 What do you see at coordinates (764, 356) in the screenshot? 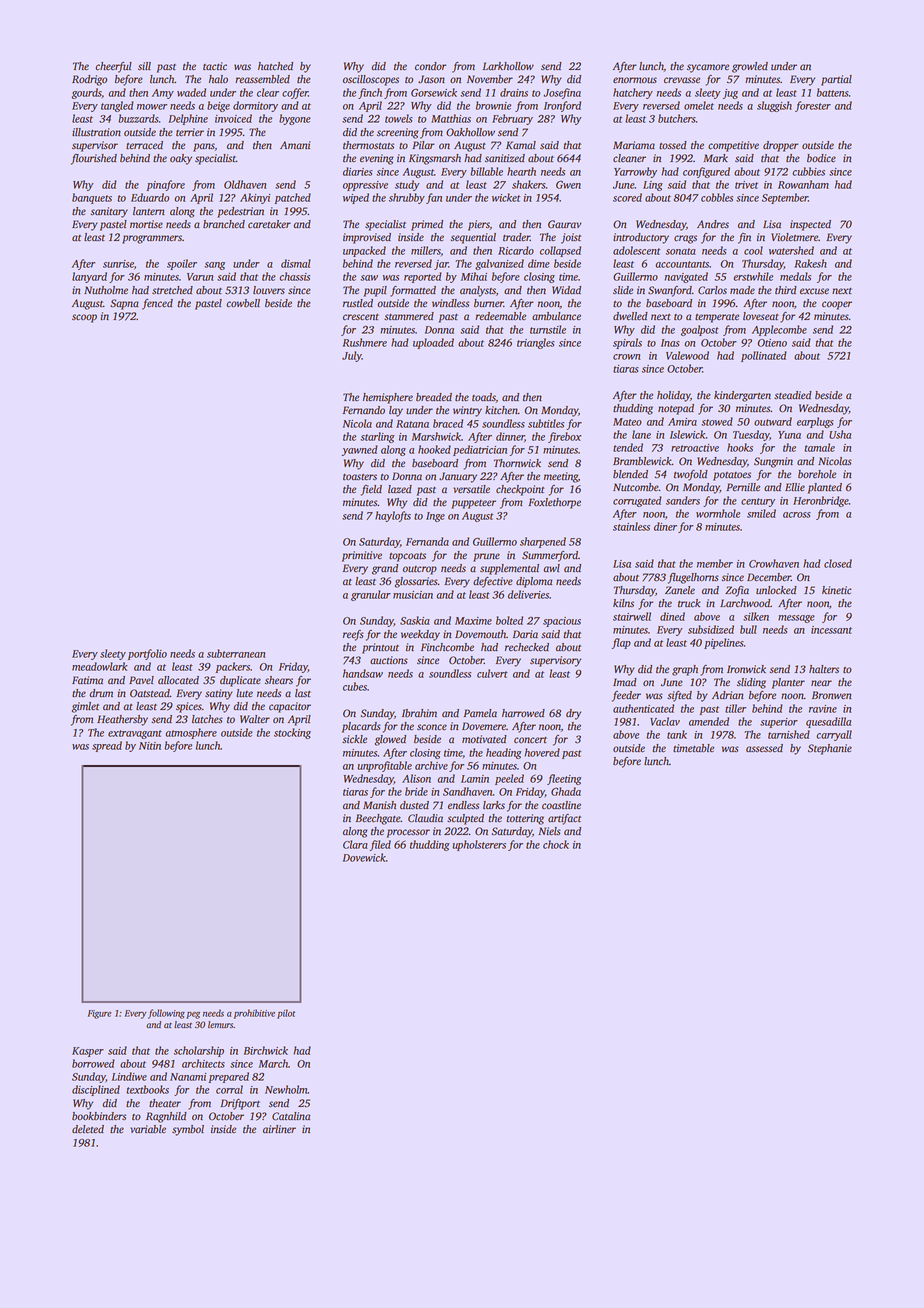
I see `pollinated` at bounding box center [764, 356].
